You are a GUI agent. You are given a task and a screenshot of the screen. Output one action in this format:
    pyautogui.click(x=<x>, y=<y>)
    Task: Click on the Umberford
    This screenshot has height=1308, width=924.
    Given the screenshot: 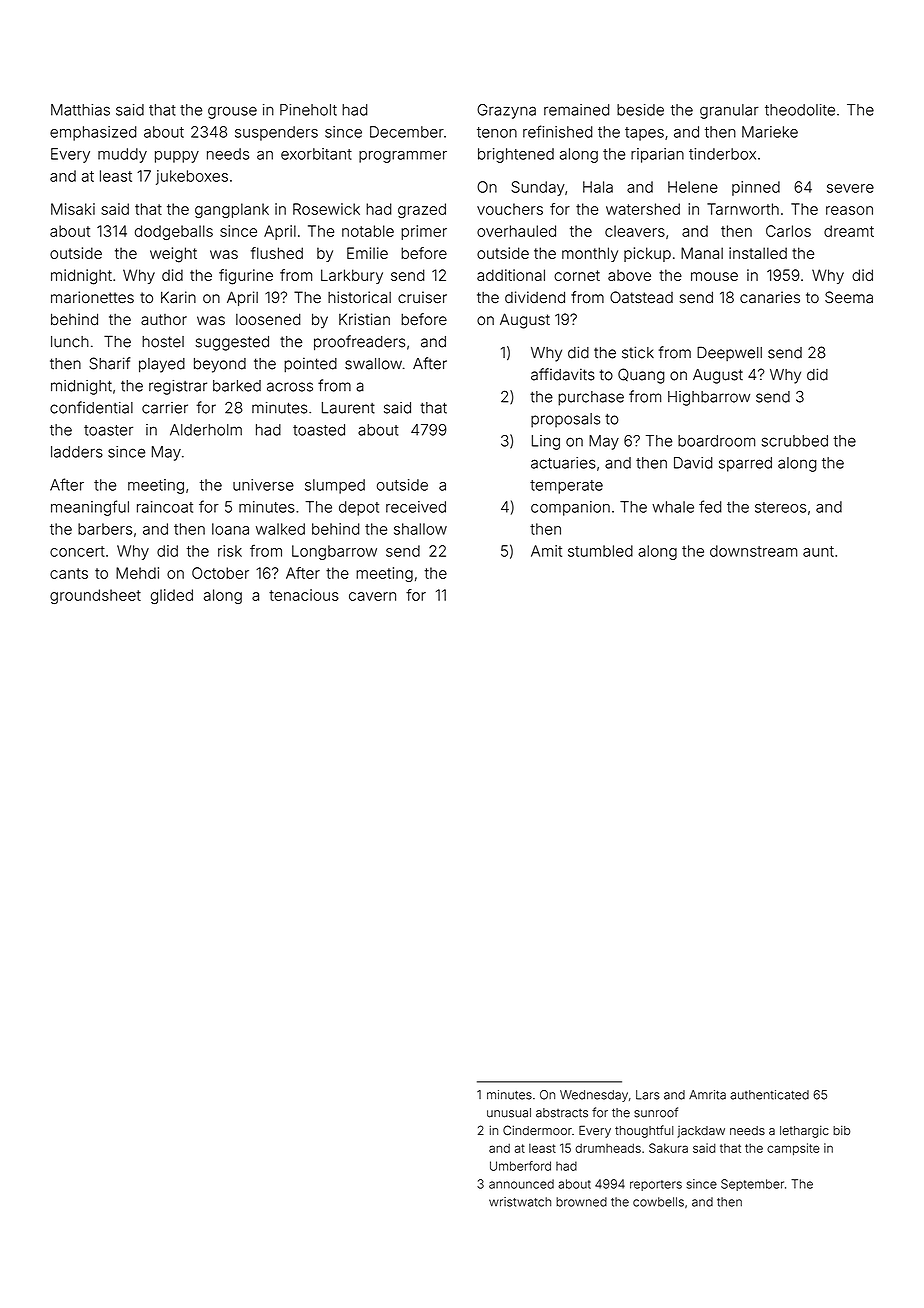 What is the action you would take?
    pyautogui.click(x=520, y=1166)
